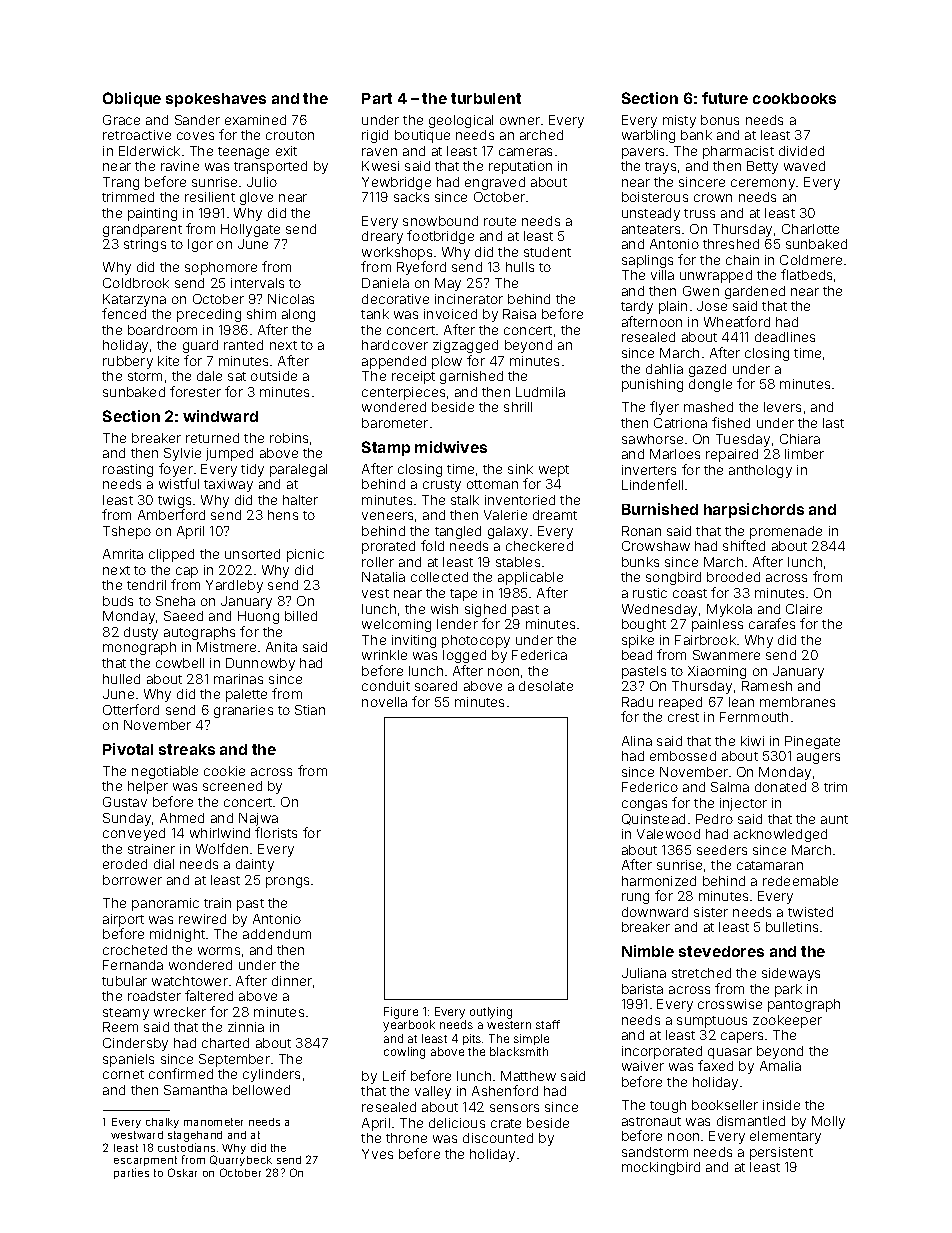 Image resolution: width=952 pixels, height=1233 pixels. Describe the element at coordinates (384, 702) in the image. I see `novella` at that location.
